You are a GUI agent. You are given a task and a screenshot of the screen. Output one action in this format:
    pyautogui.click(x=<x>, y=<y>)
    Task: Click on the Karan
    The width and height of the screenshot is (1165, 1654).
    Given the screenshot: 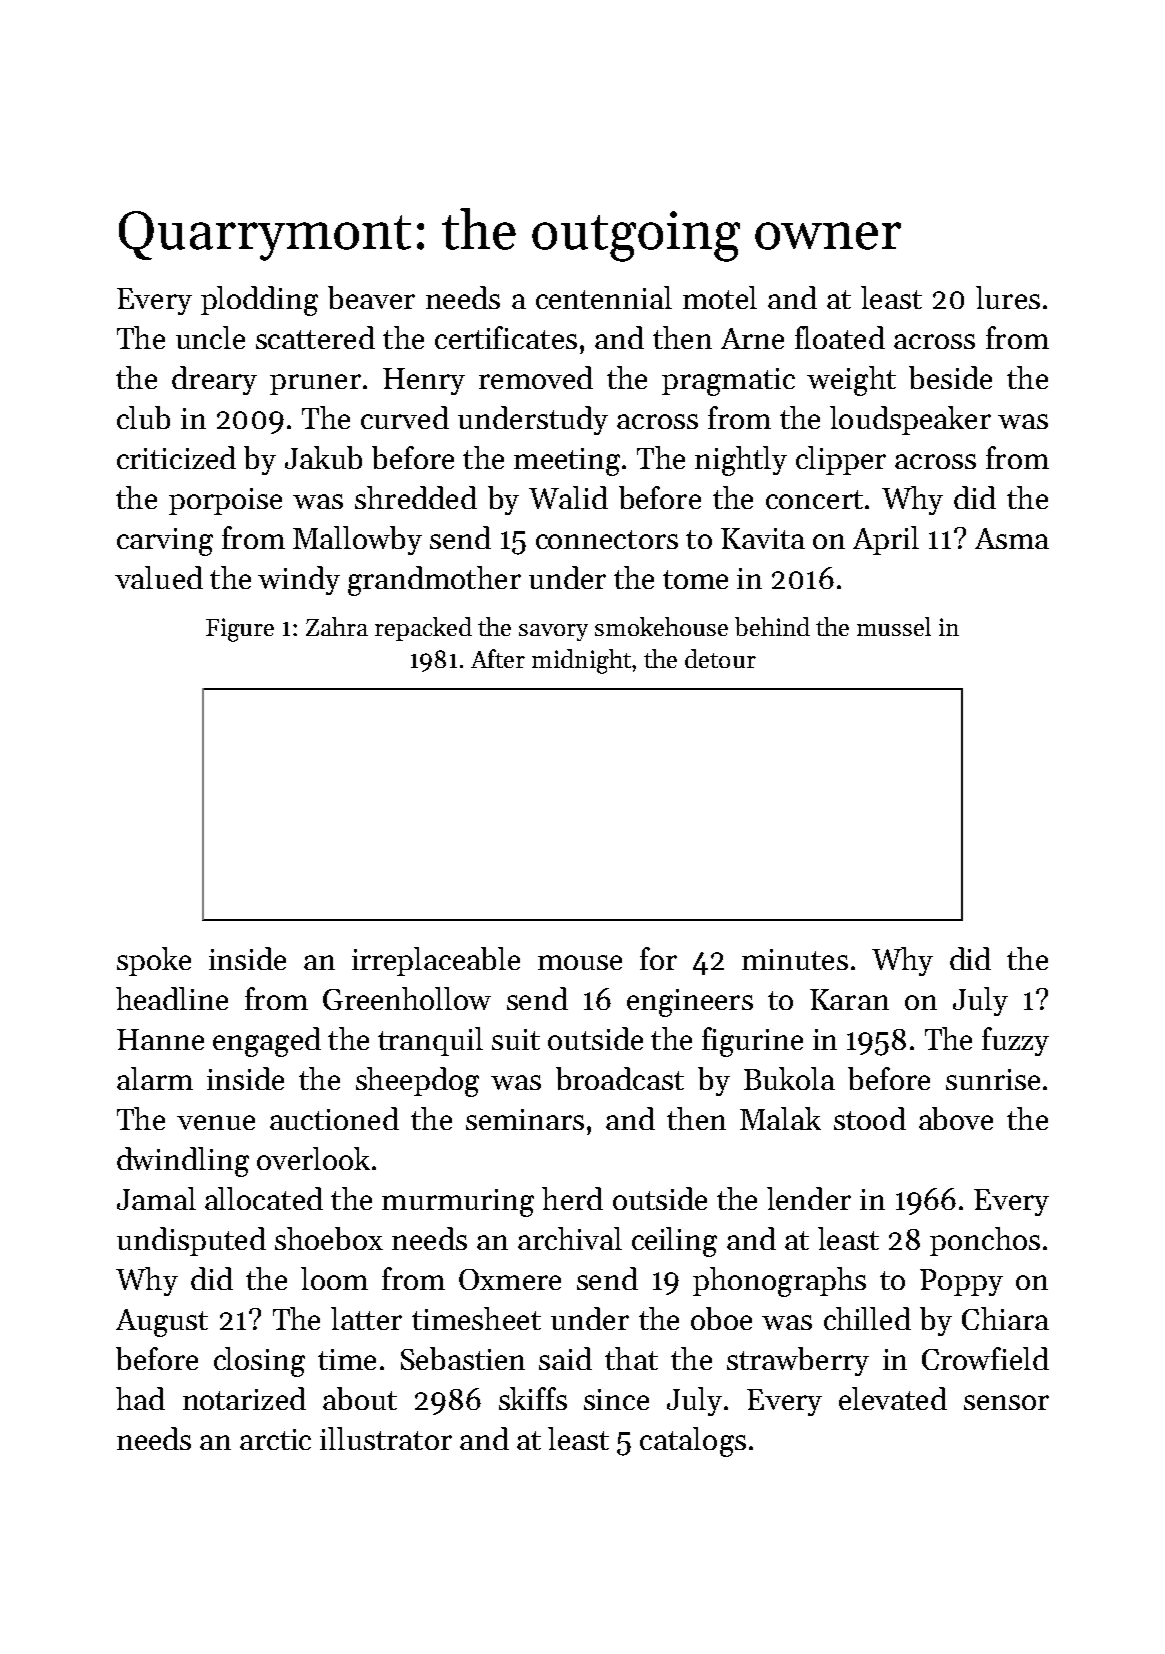 What is the action you would take?
    pyautogui.click(x=849, y=999)
